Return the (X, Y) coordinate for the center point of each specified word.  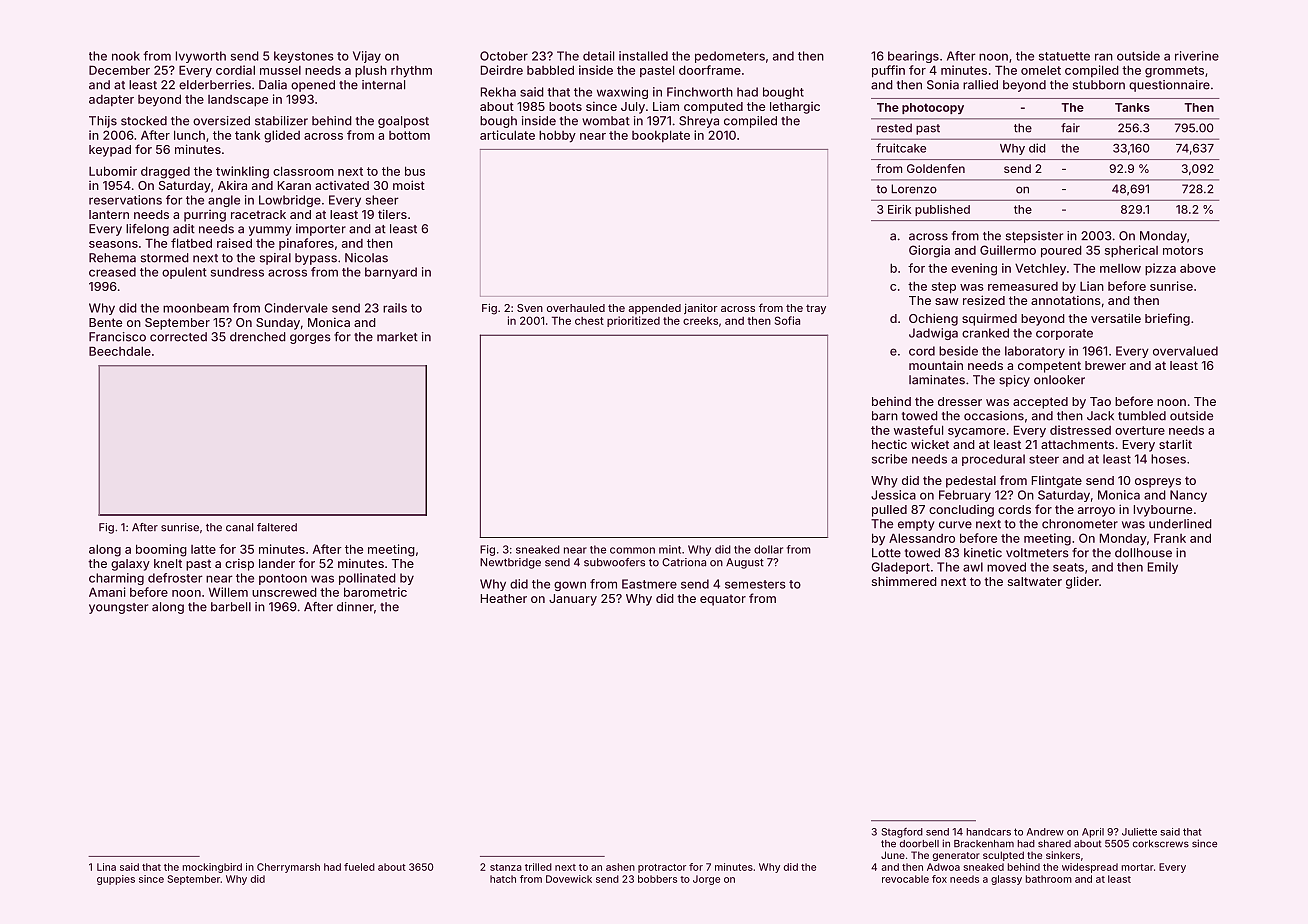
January (573, 600)
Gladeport (900, 568)
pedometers (730, 57)
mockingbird (212, 868)
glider (1082, 582)
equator (723, 600)
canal (239, 527)
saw (947, 301)
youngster (118, 608)
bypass (316, 259)
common (632, 550)
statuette (1064, 56)
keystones (304, 57)
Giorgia (929, 251)
